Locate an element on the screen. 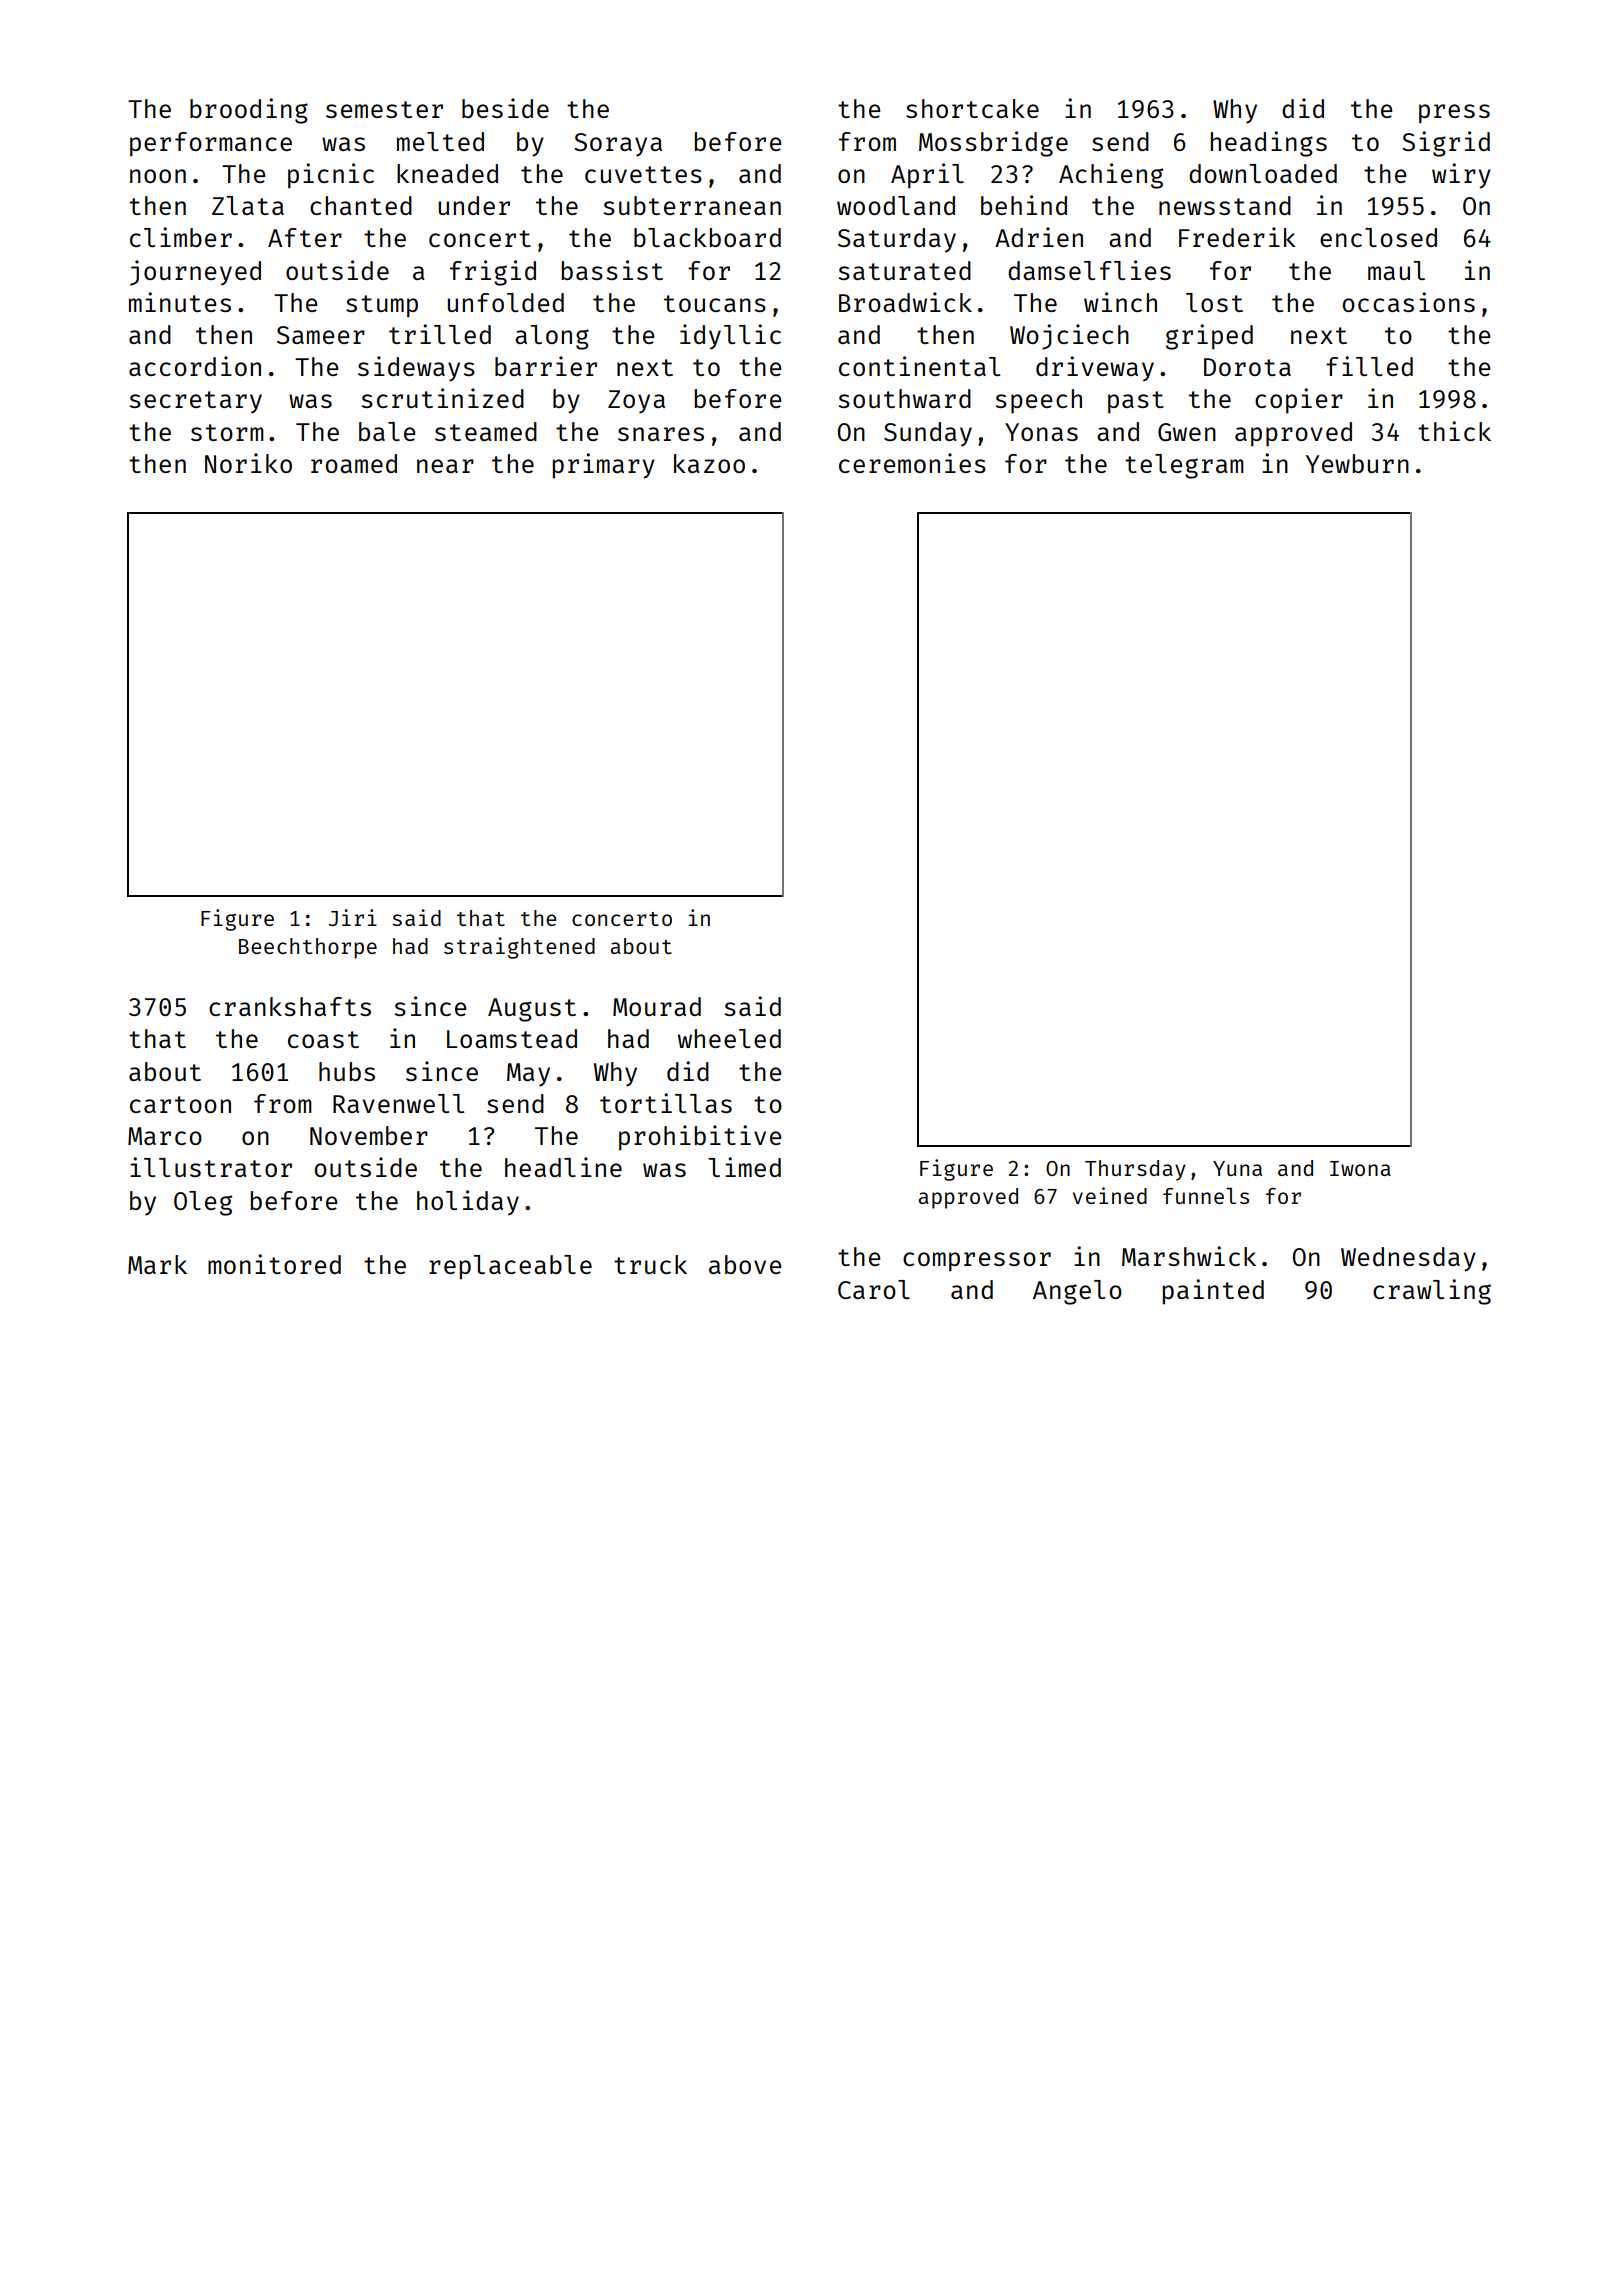 Image resolution: width=1620 pixels, height=2292 pixels. beside is located at coordinates (505, 108).
